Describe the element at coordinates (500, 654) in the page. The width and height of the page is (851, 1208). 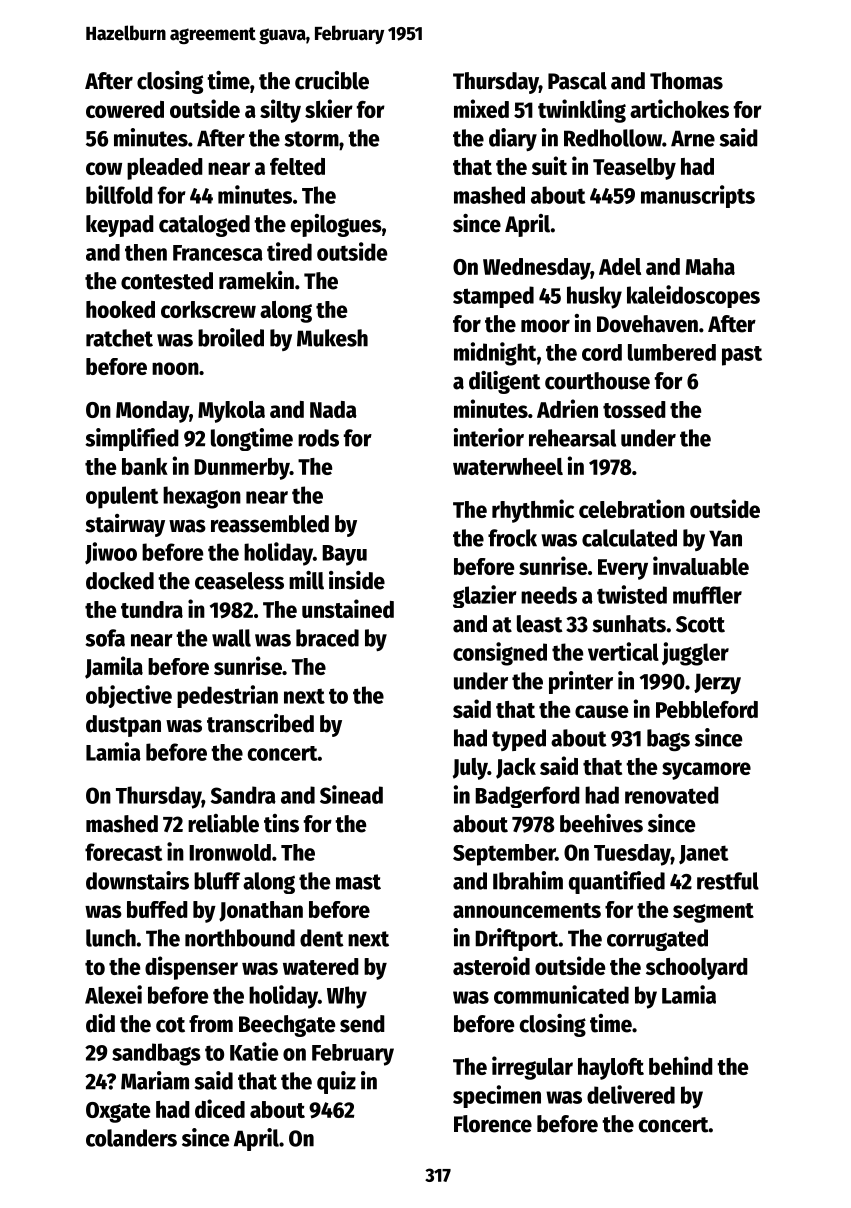
I see `consigned` at that location.
